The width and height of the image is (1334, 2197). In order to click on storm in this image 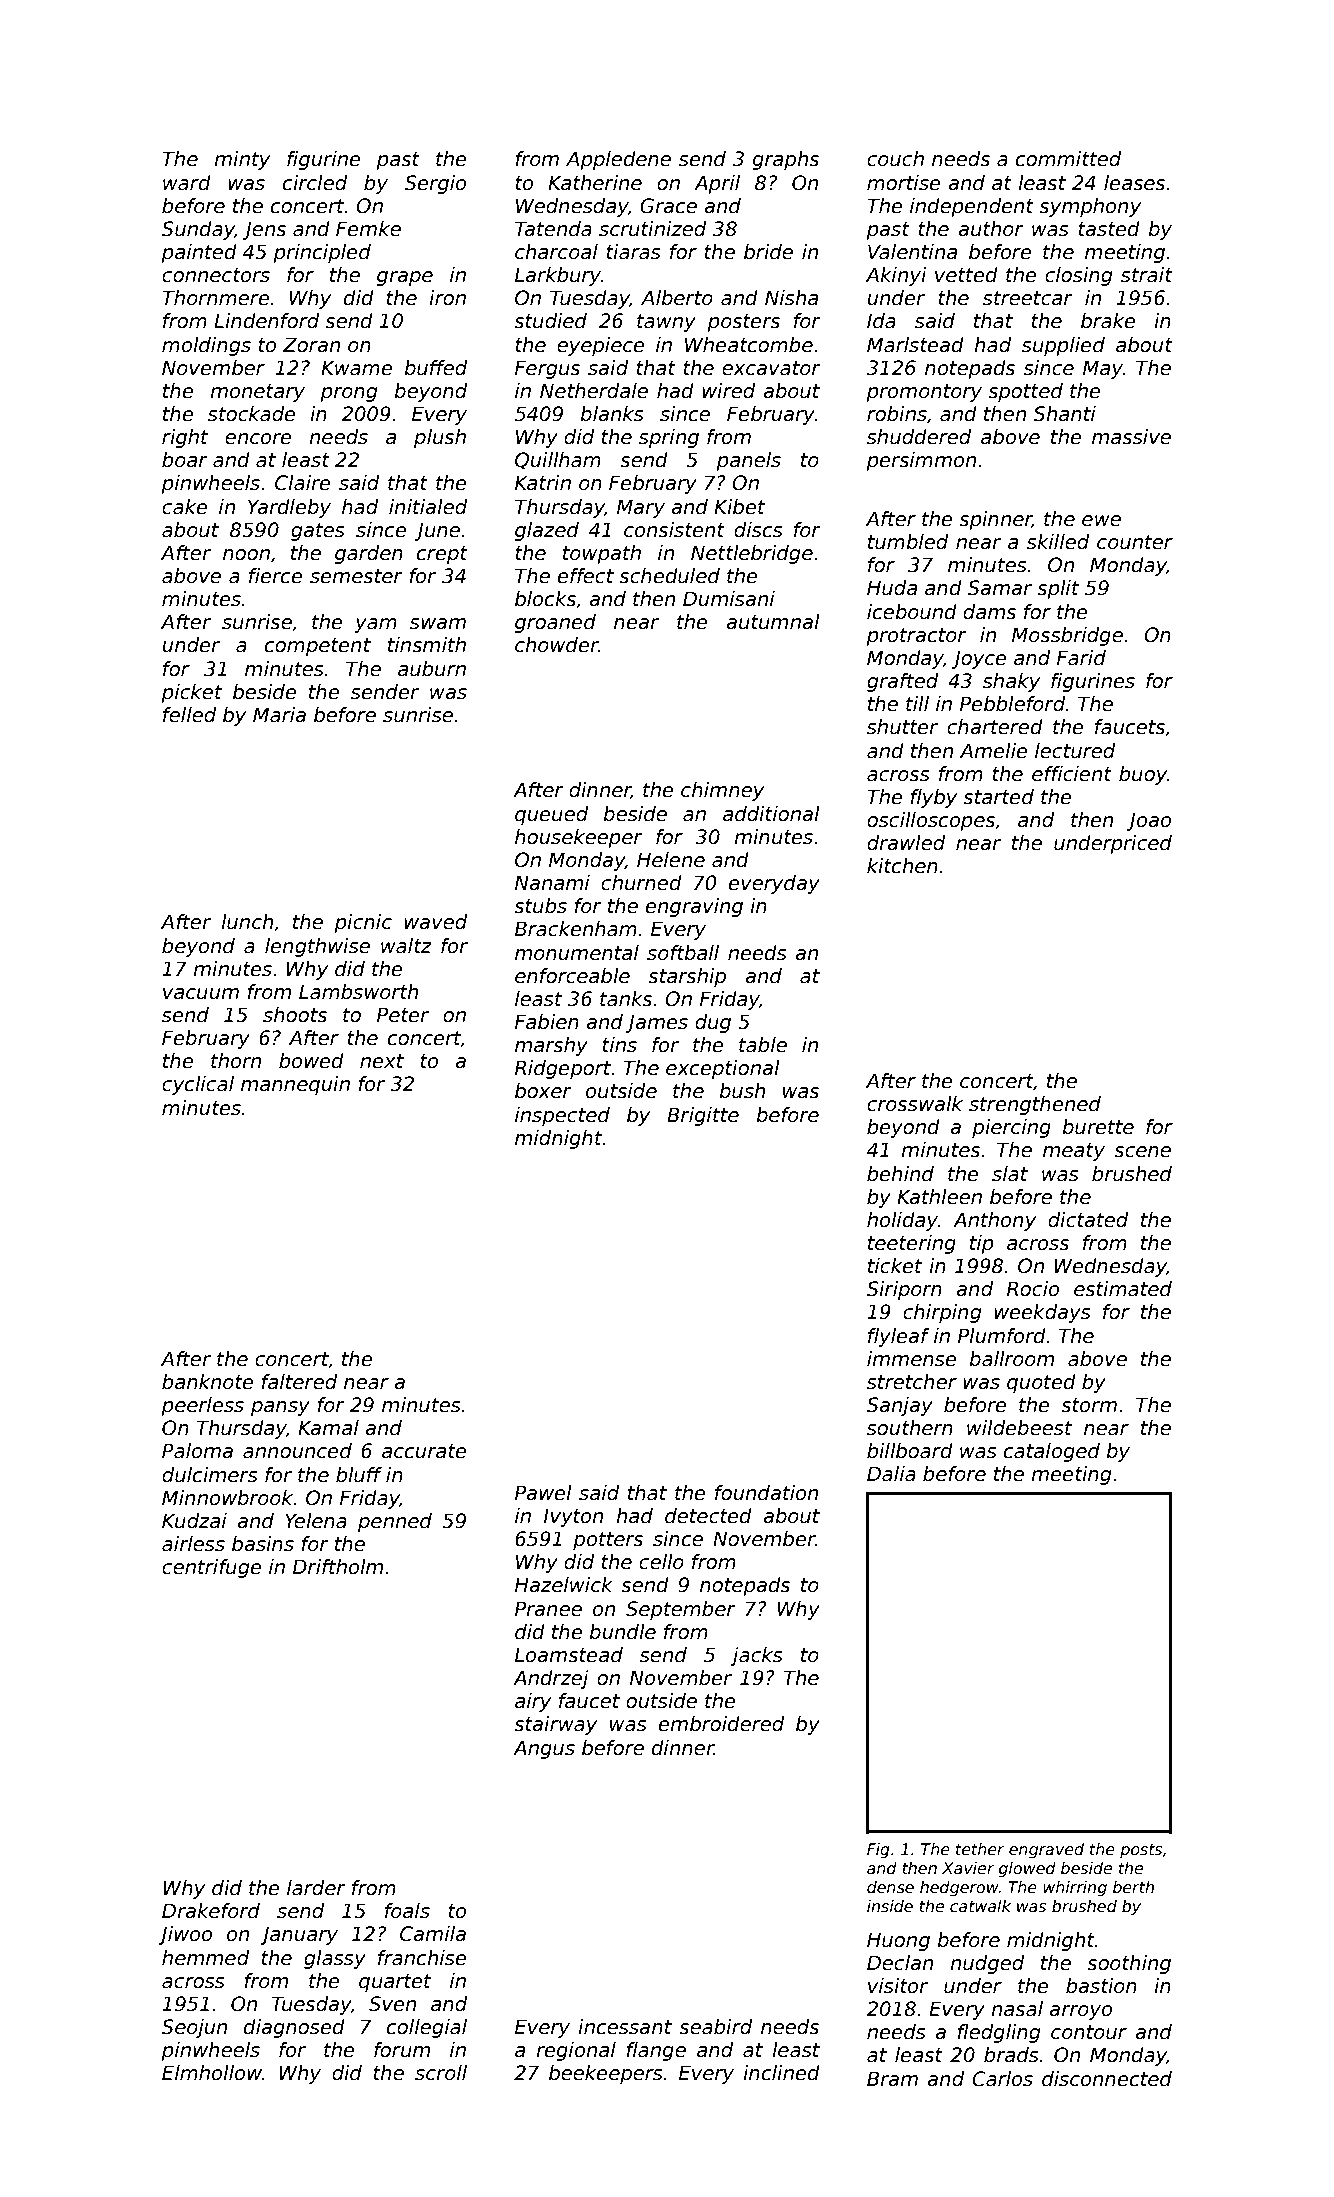, I will do `click(1089, 1405)`.
